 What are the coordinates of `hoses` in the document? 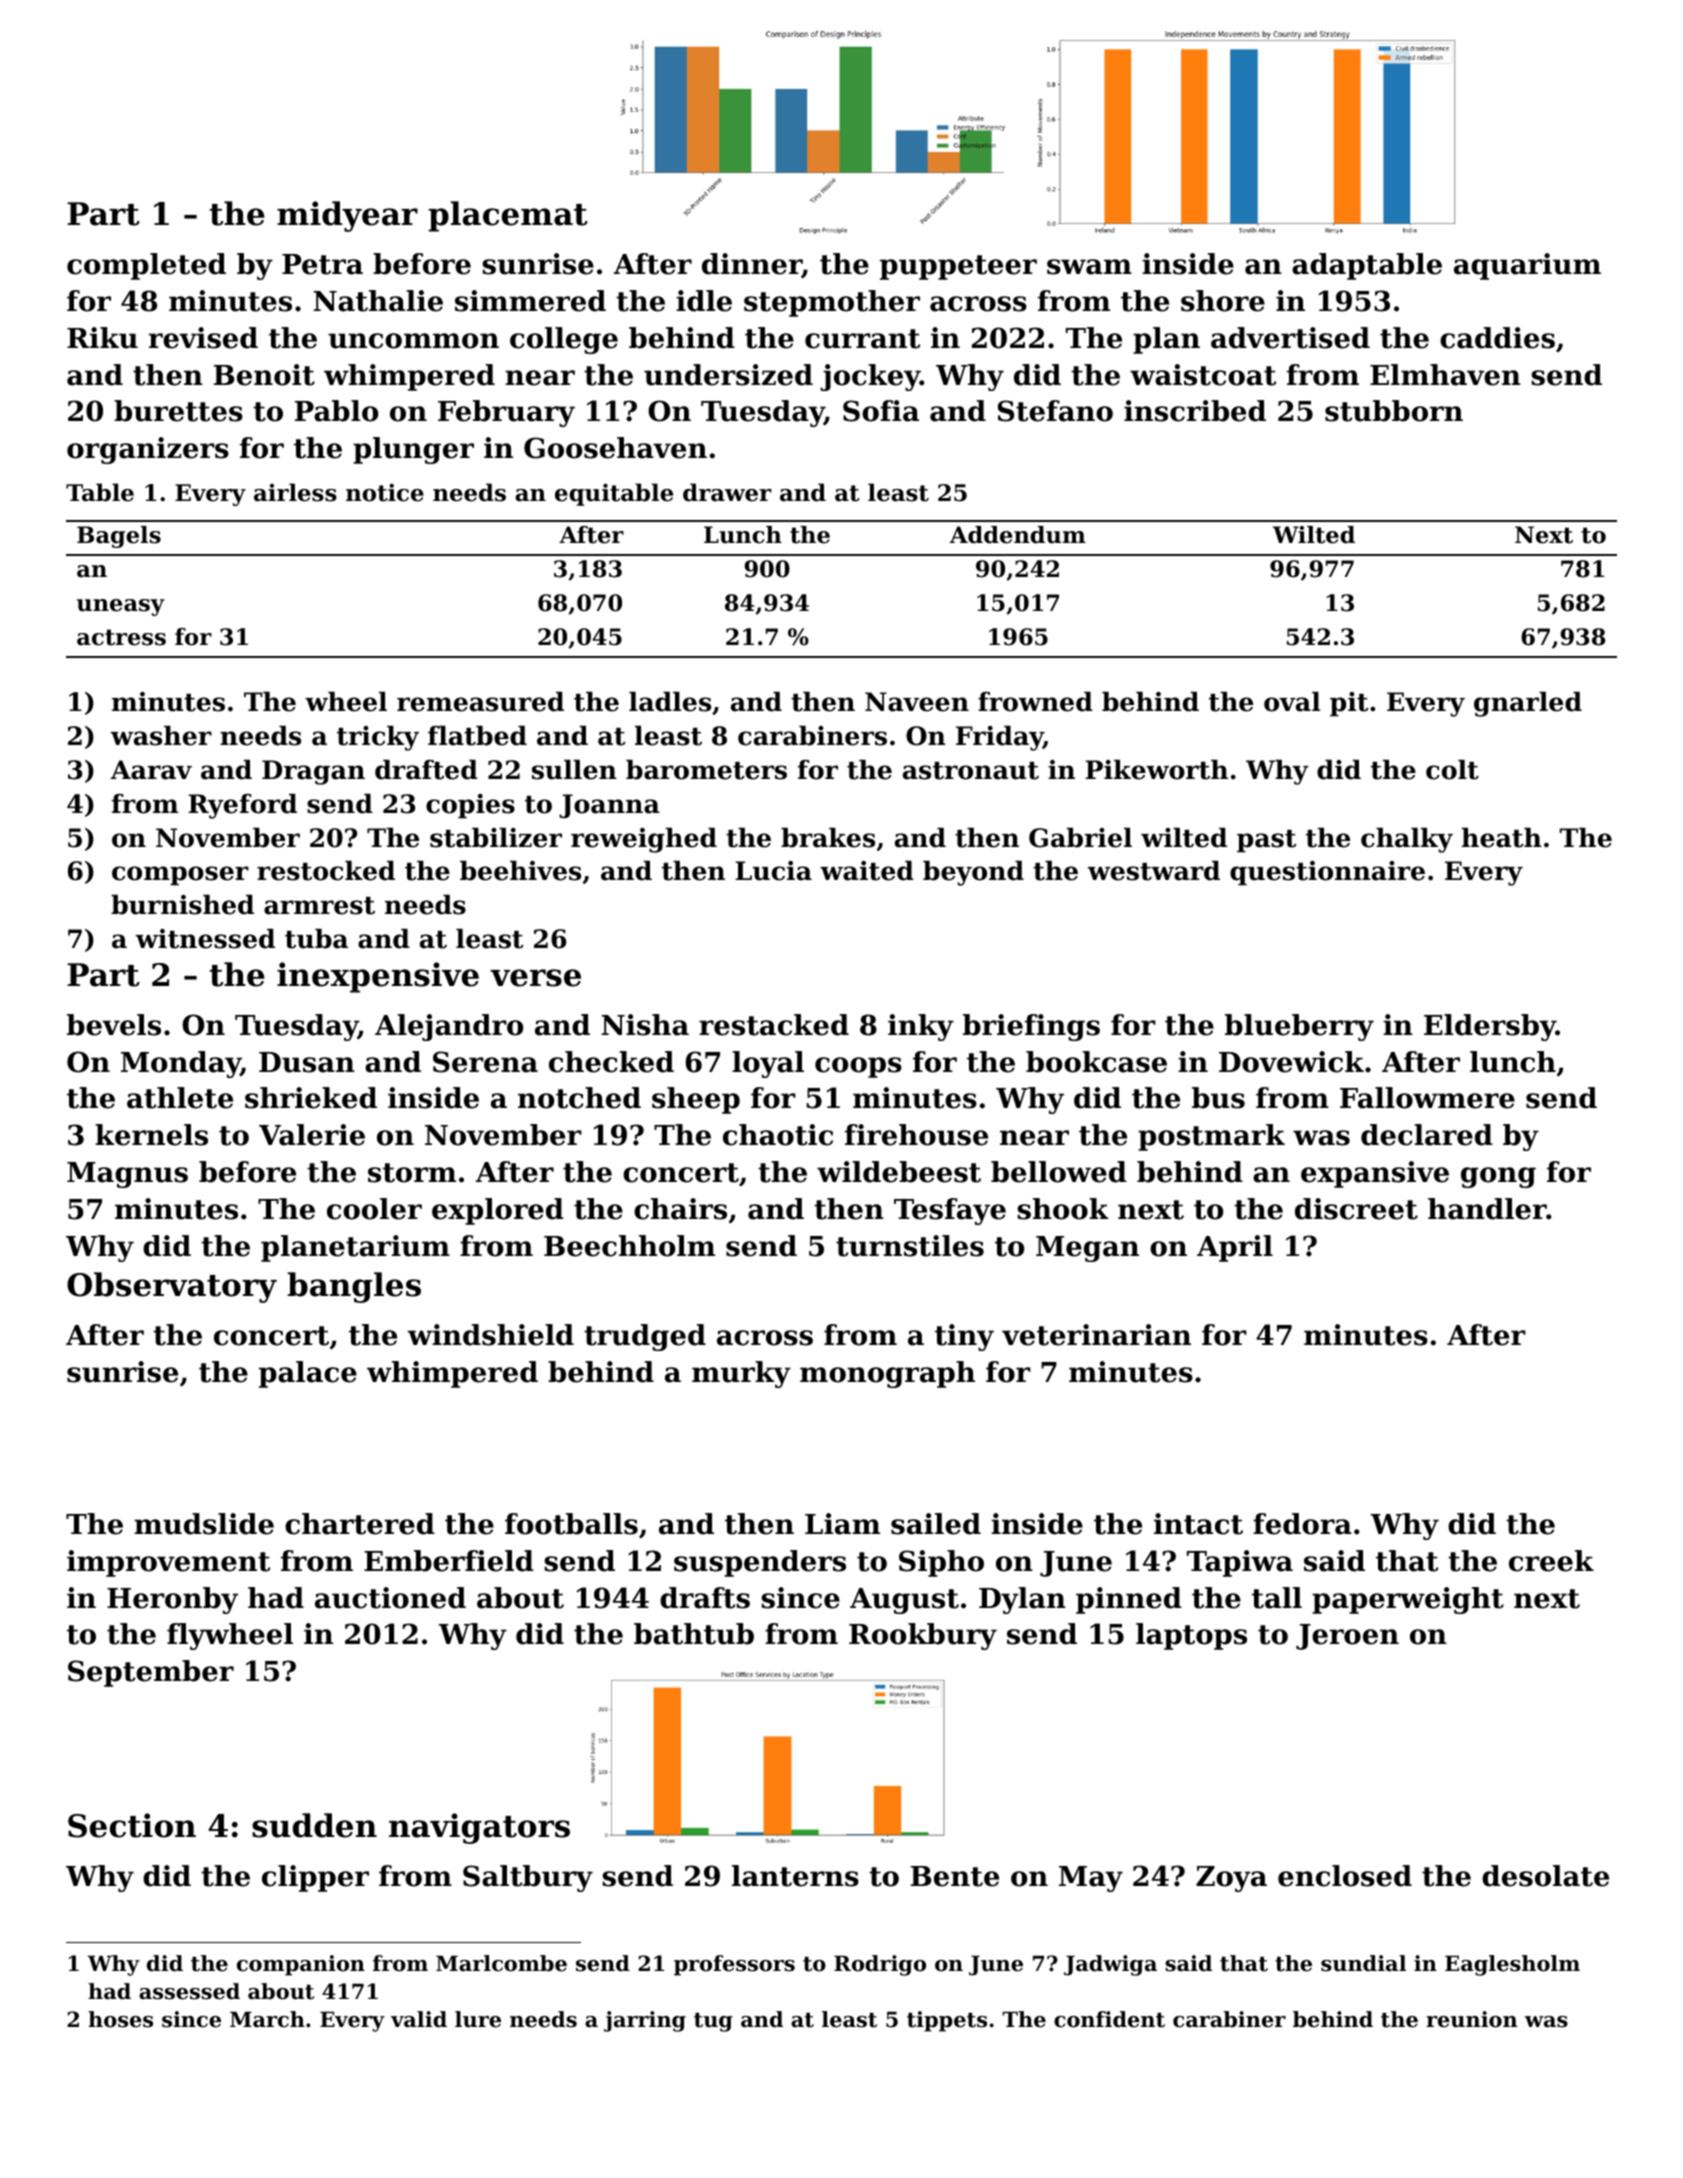 It's located at (120, 2019).
